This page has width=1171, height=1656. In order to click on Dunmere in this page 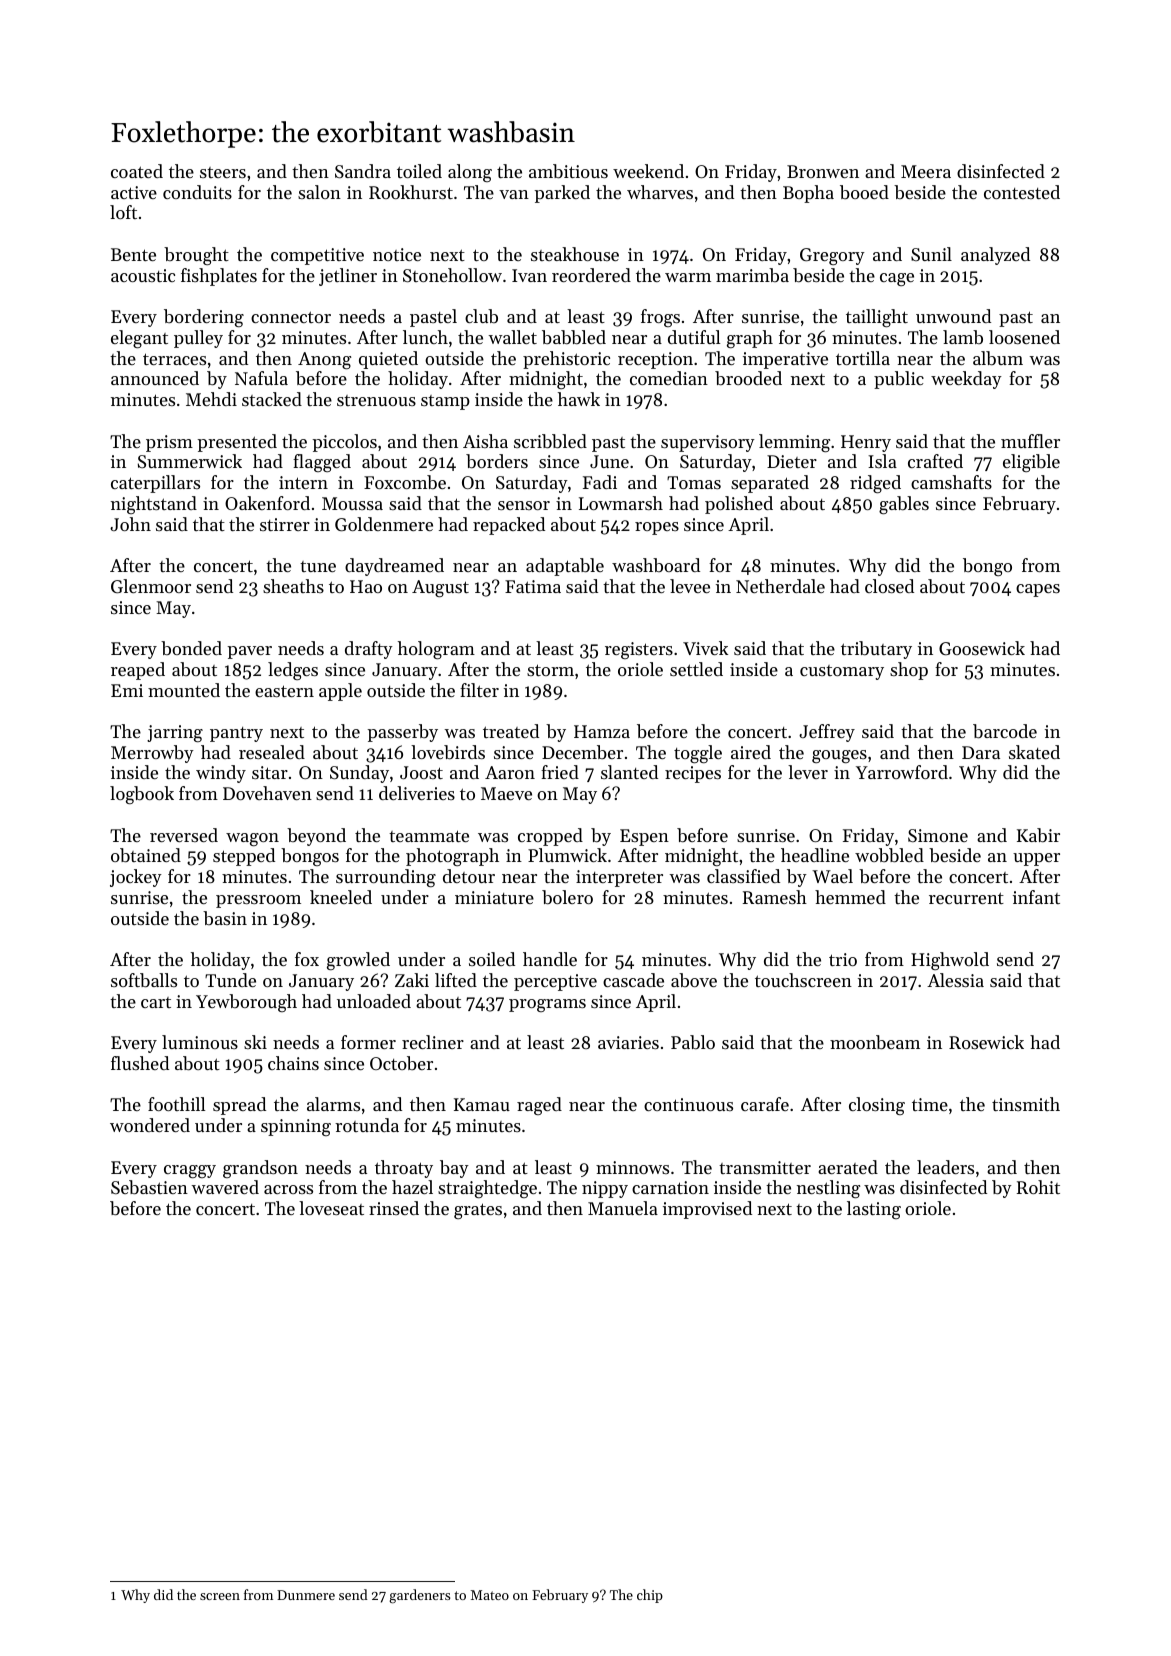, I will do `click(306, 1595)`.
